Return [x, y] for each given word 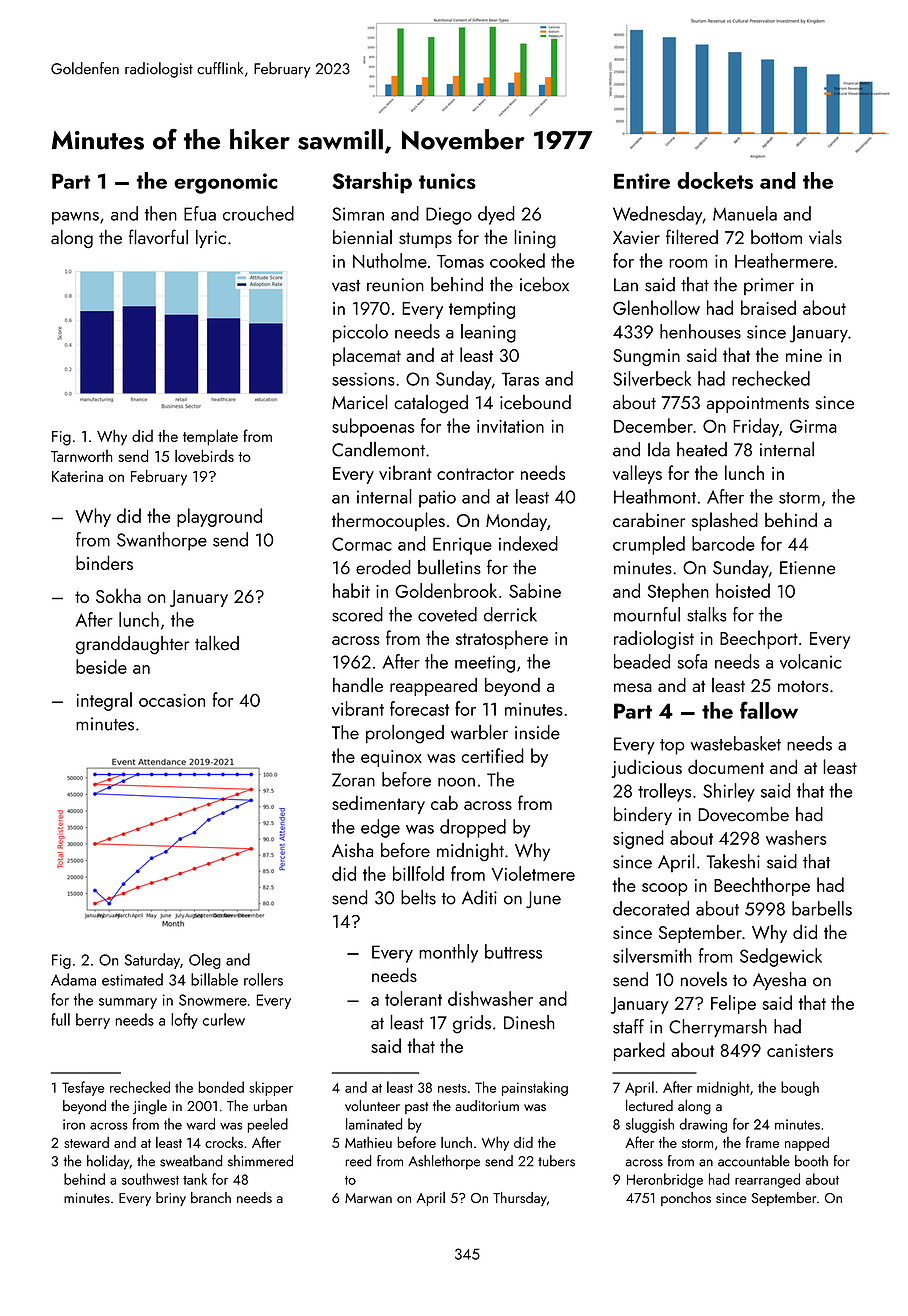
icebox [544, 284]
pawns [75, 218]
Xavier [636, 237]
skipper [271, 1088]
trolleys [664, 792]
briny [171, 1199]
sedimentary [378, 804]
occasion [172, 700]
